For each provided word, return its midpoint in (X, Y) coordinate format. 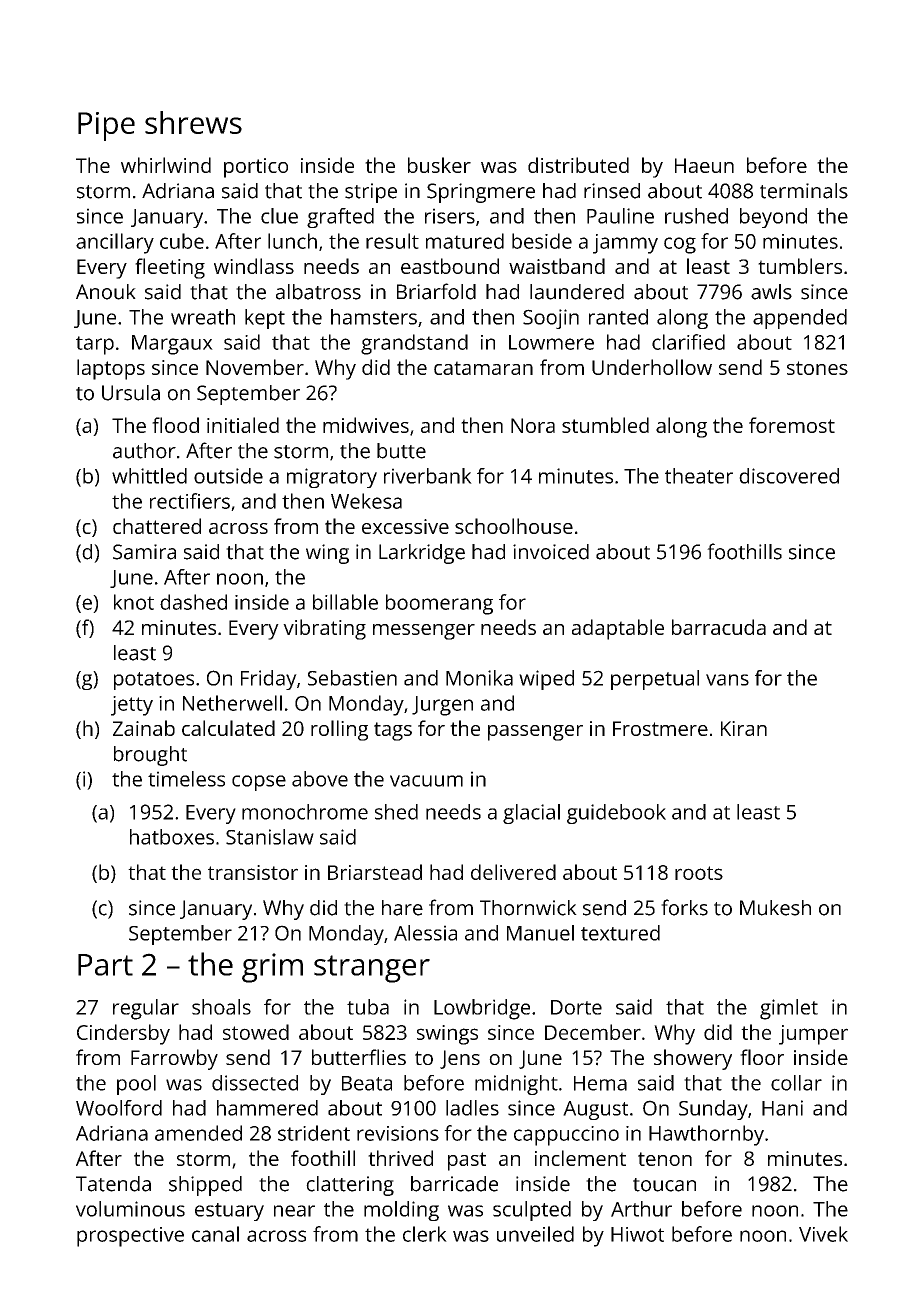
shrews (193, 122)
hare (402, 908)
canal (215, 1234)
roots (699, 873)
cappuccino (566, 1136)
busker (439, 165)
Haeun (704, 165)
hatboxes (172, 837)
